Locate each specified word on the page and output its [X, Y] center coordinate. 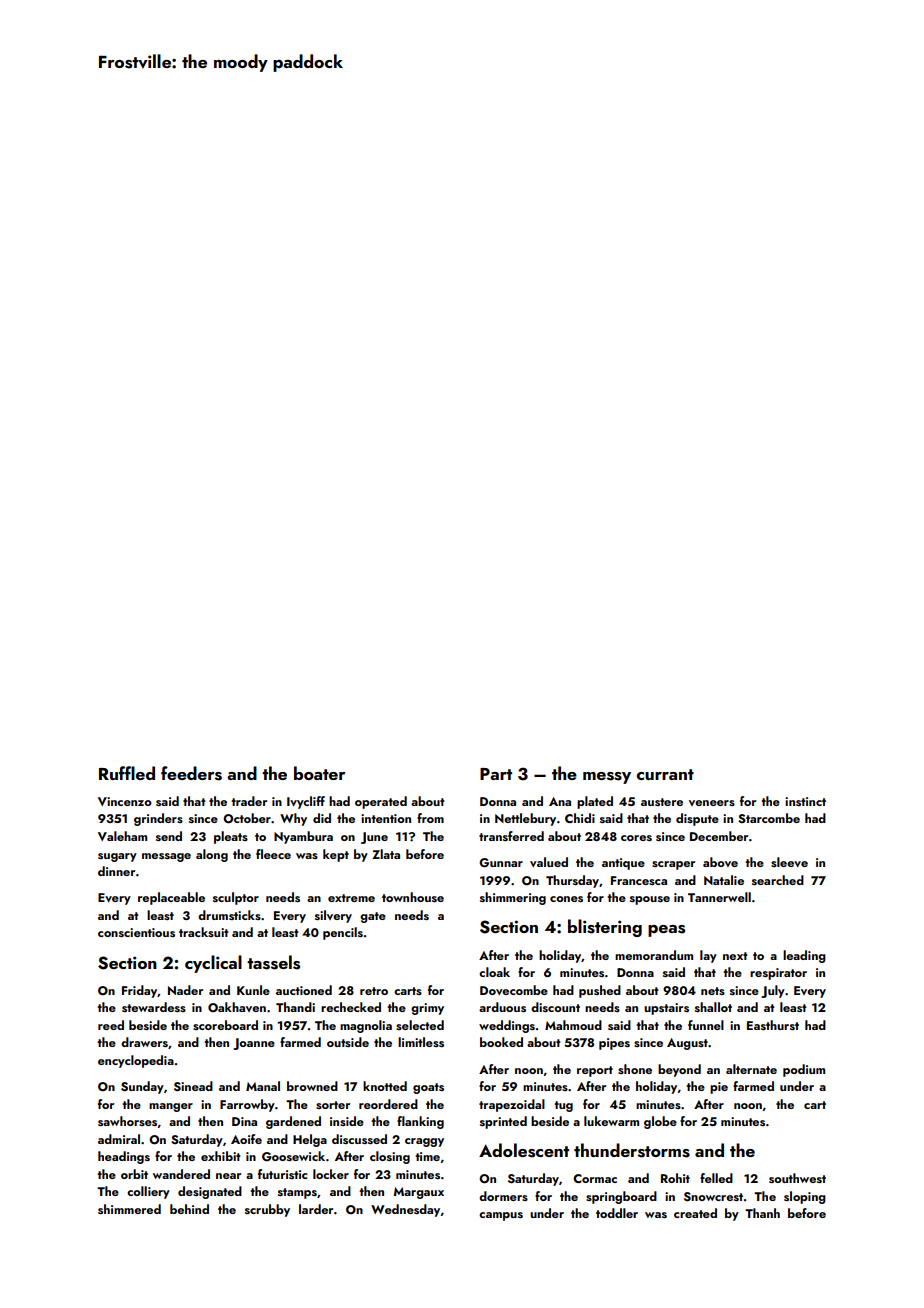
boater [319, 773]
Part [496, 774]
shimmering [513, 898]
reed [111, 1025]
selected [420, 1025]
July [773, 991]
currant [665, 774]
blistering [605, 928]
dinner [116, 871]
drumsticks [229, 915]
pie [719, 1088]
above [720, 862]
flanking [420, 1122]
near [228, 1176]
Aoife [246, 1139]
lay [708, 956]
